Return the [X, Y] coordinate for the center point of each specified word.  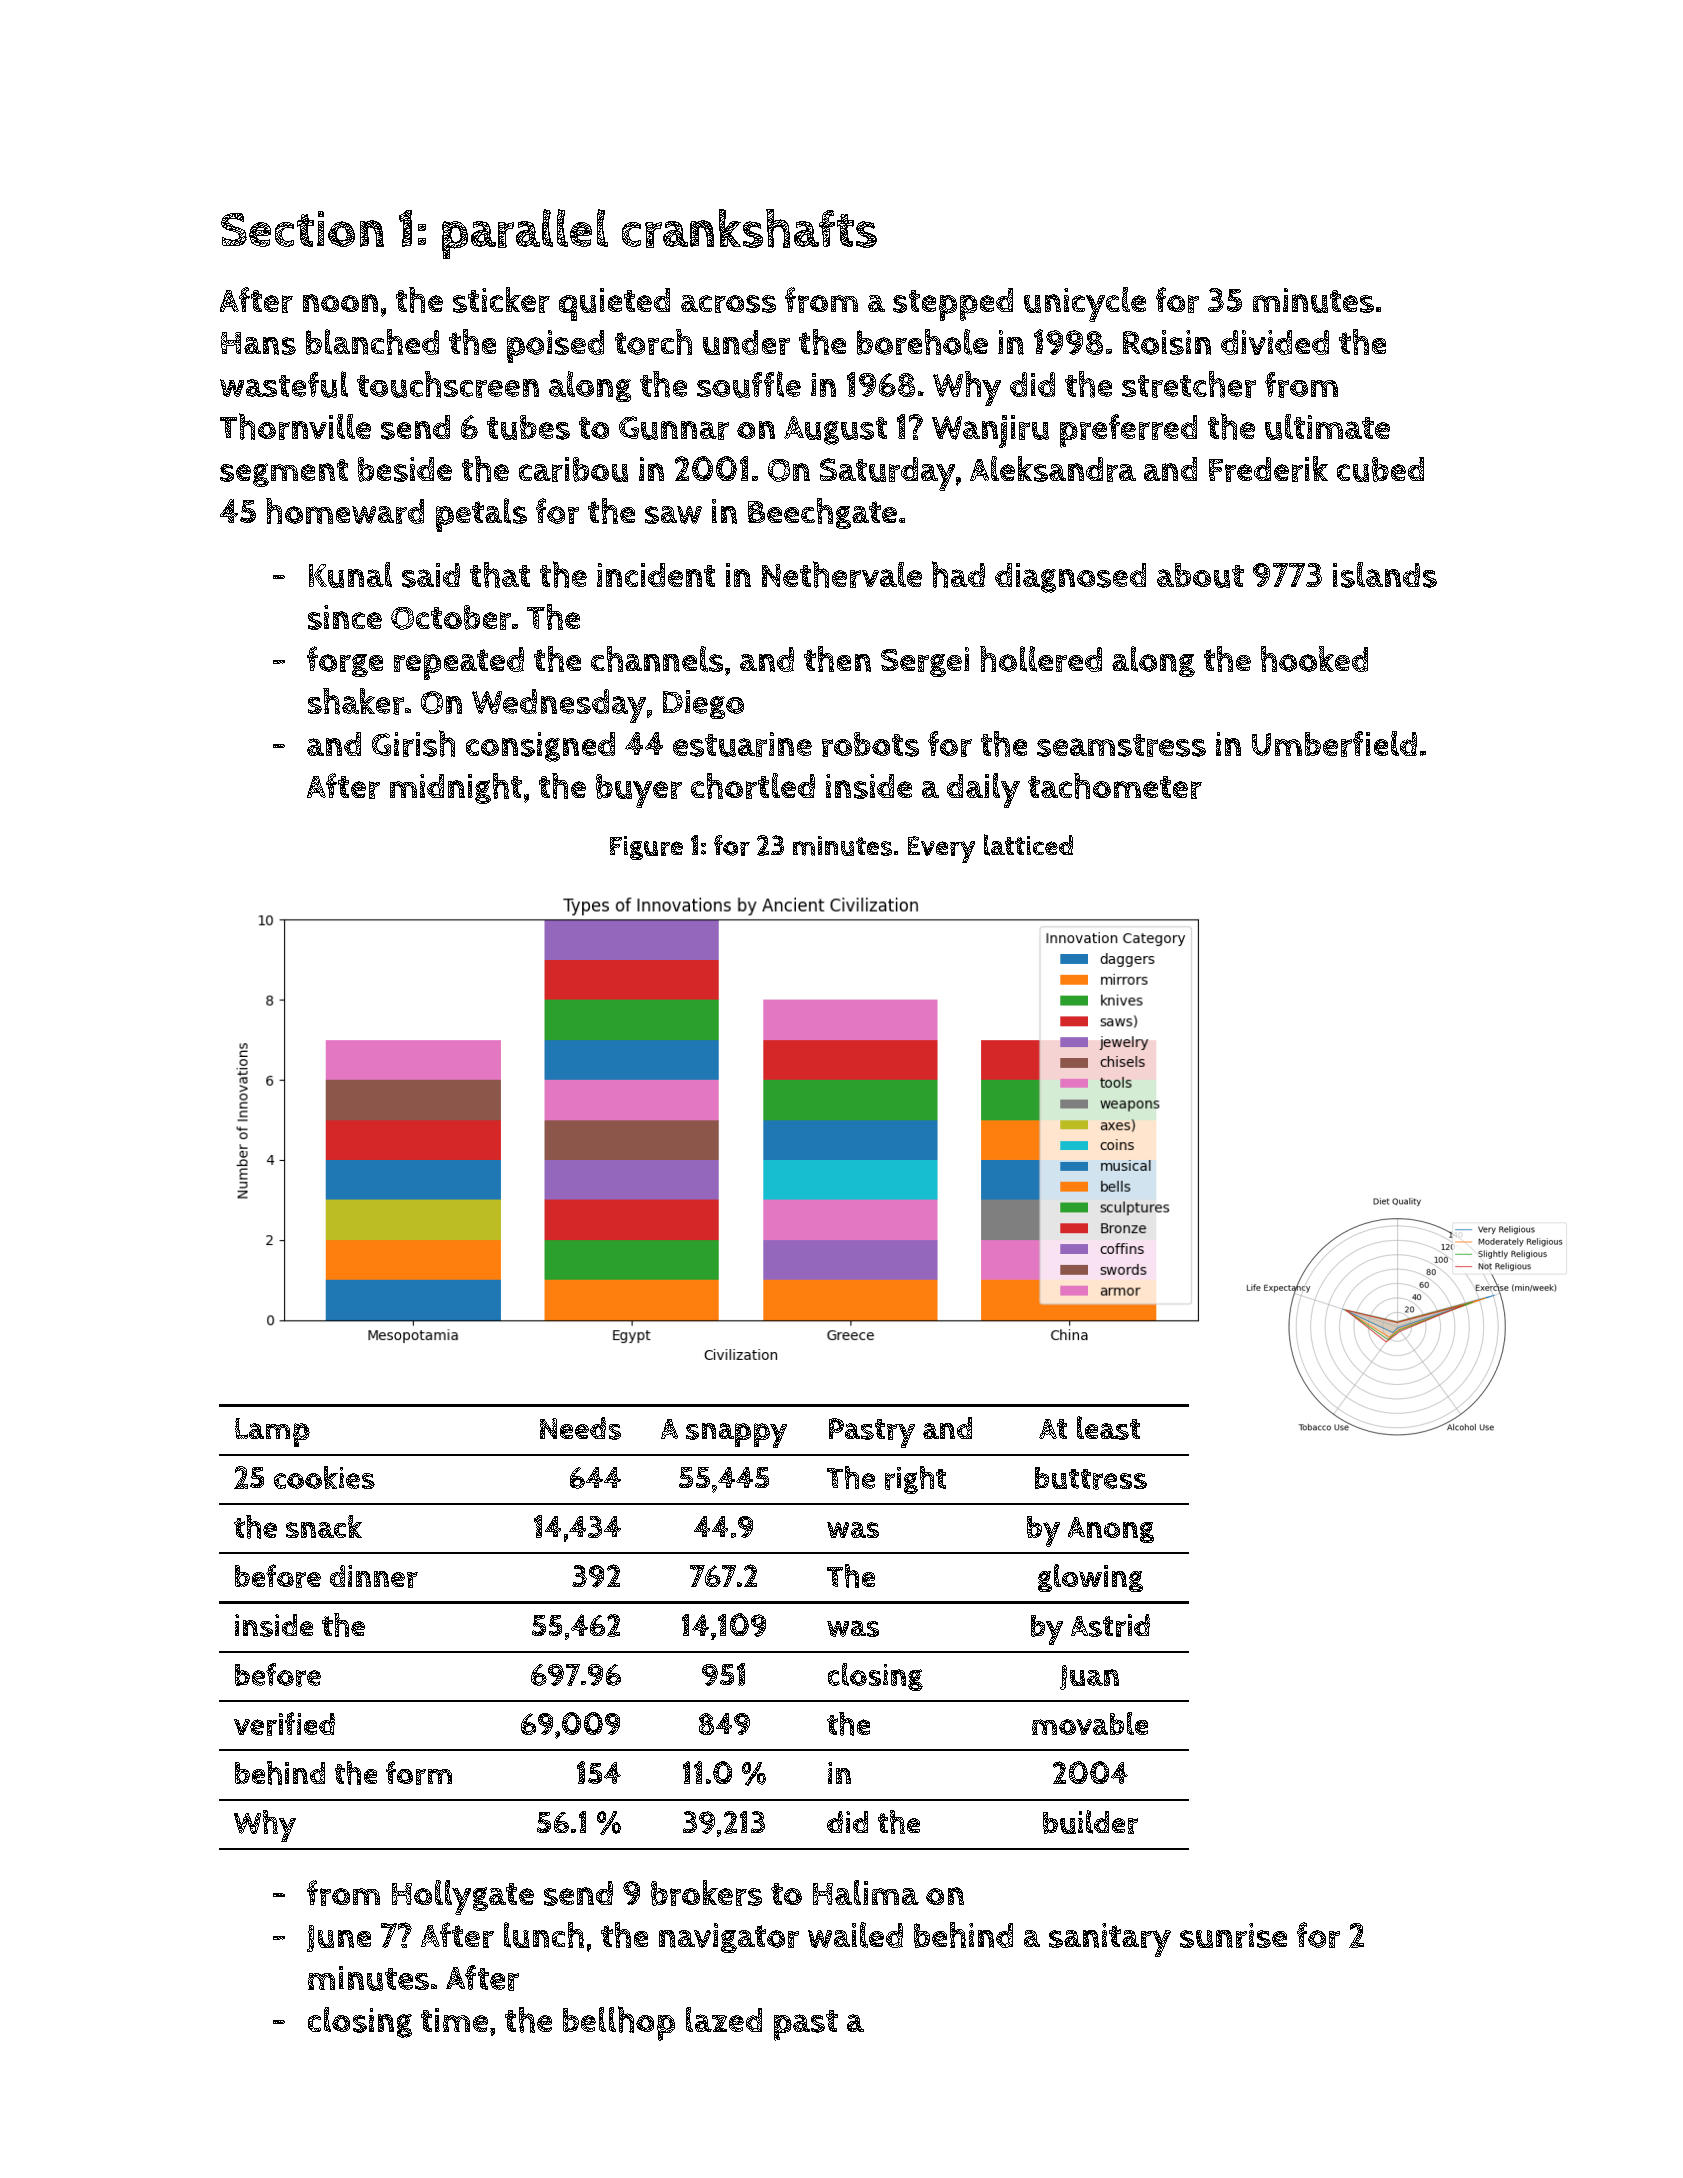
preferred [1128, 431]
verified [284, 1724]
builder [1090, 1822]
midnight [456, 788]
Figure [646, 848]
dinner [374, 1576]
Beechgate [822, 513]
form [419, 1773]
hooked [1314, 659]
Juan [1089, 1677]
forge [345, 661]
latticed [1028, 845]
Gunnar [674, 428]
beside [405, 469]
